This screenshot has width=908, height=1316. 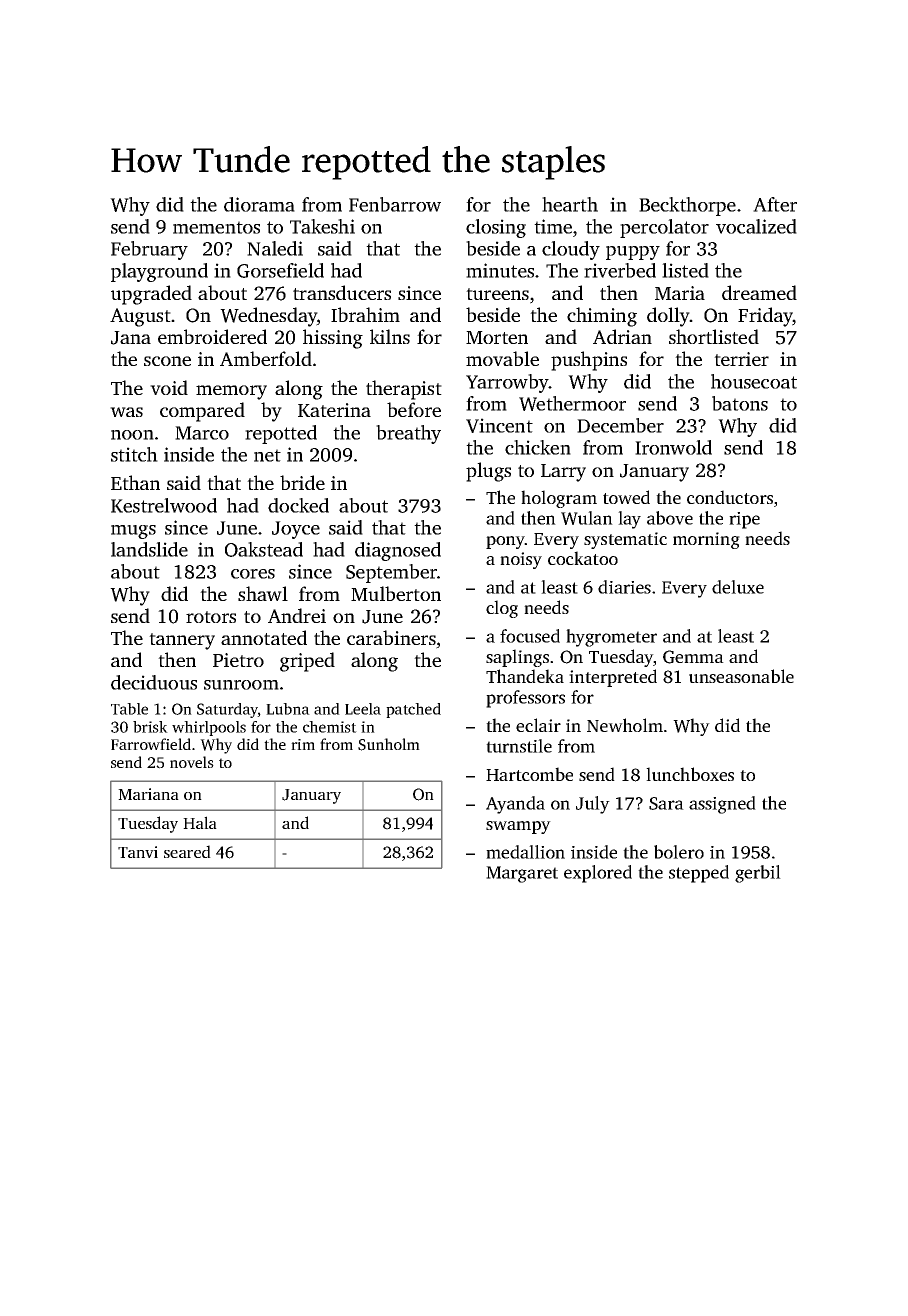 What do you see at coordinates (775, 204) in the screenshot?
I see `After` at bounding box center [775, 204].
